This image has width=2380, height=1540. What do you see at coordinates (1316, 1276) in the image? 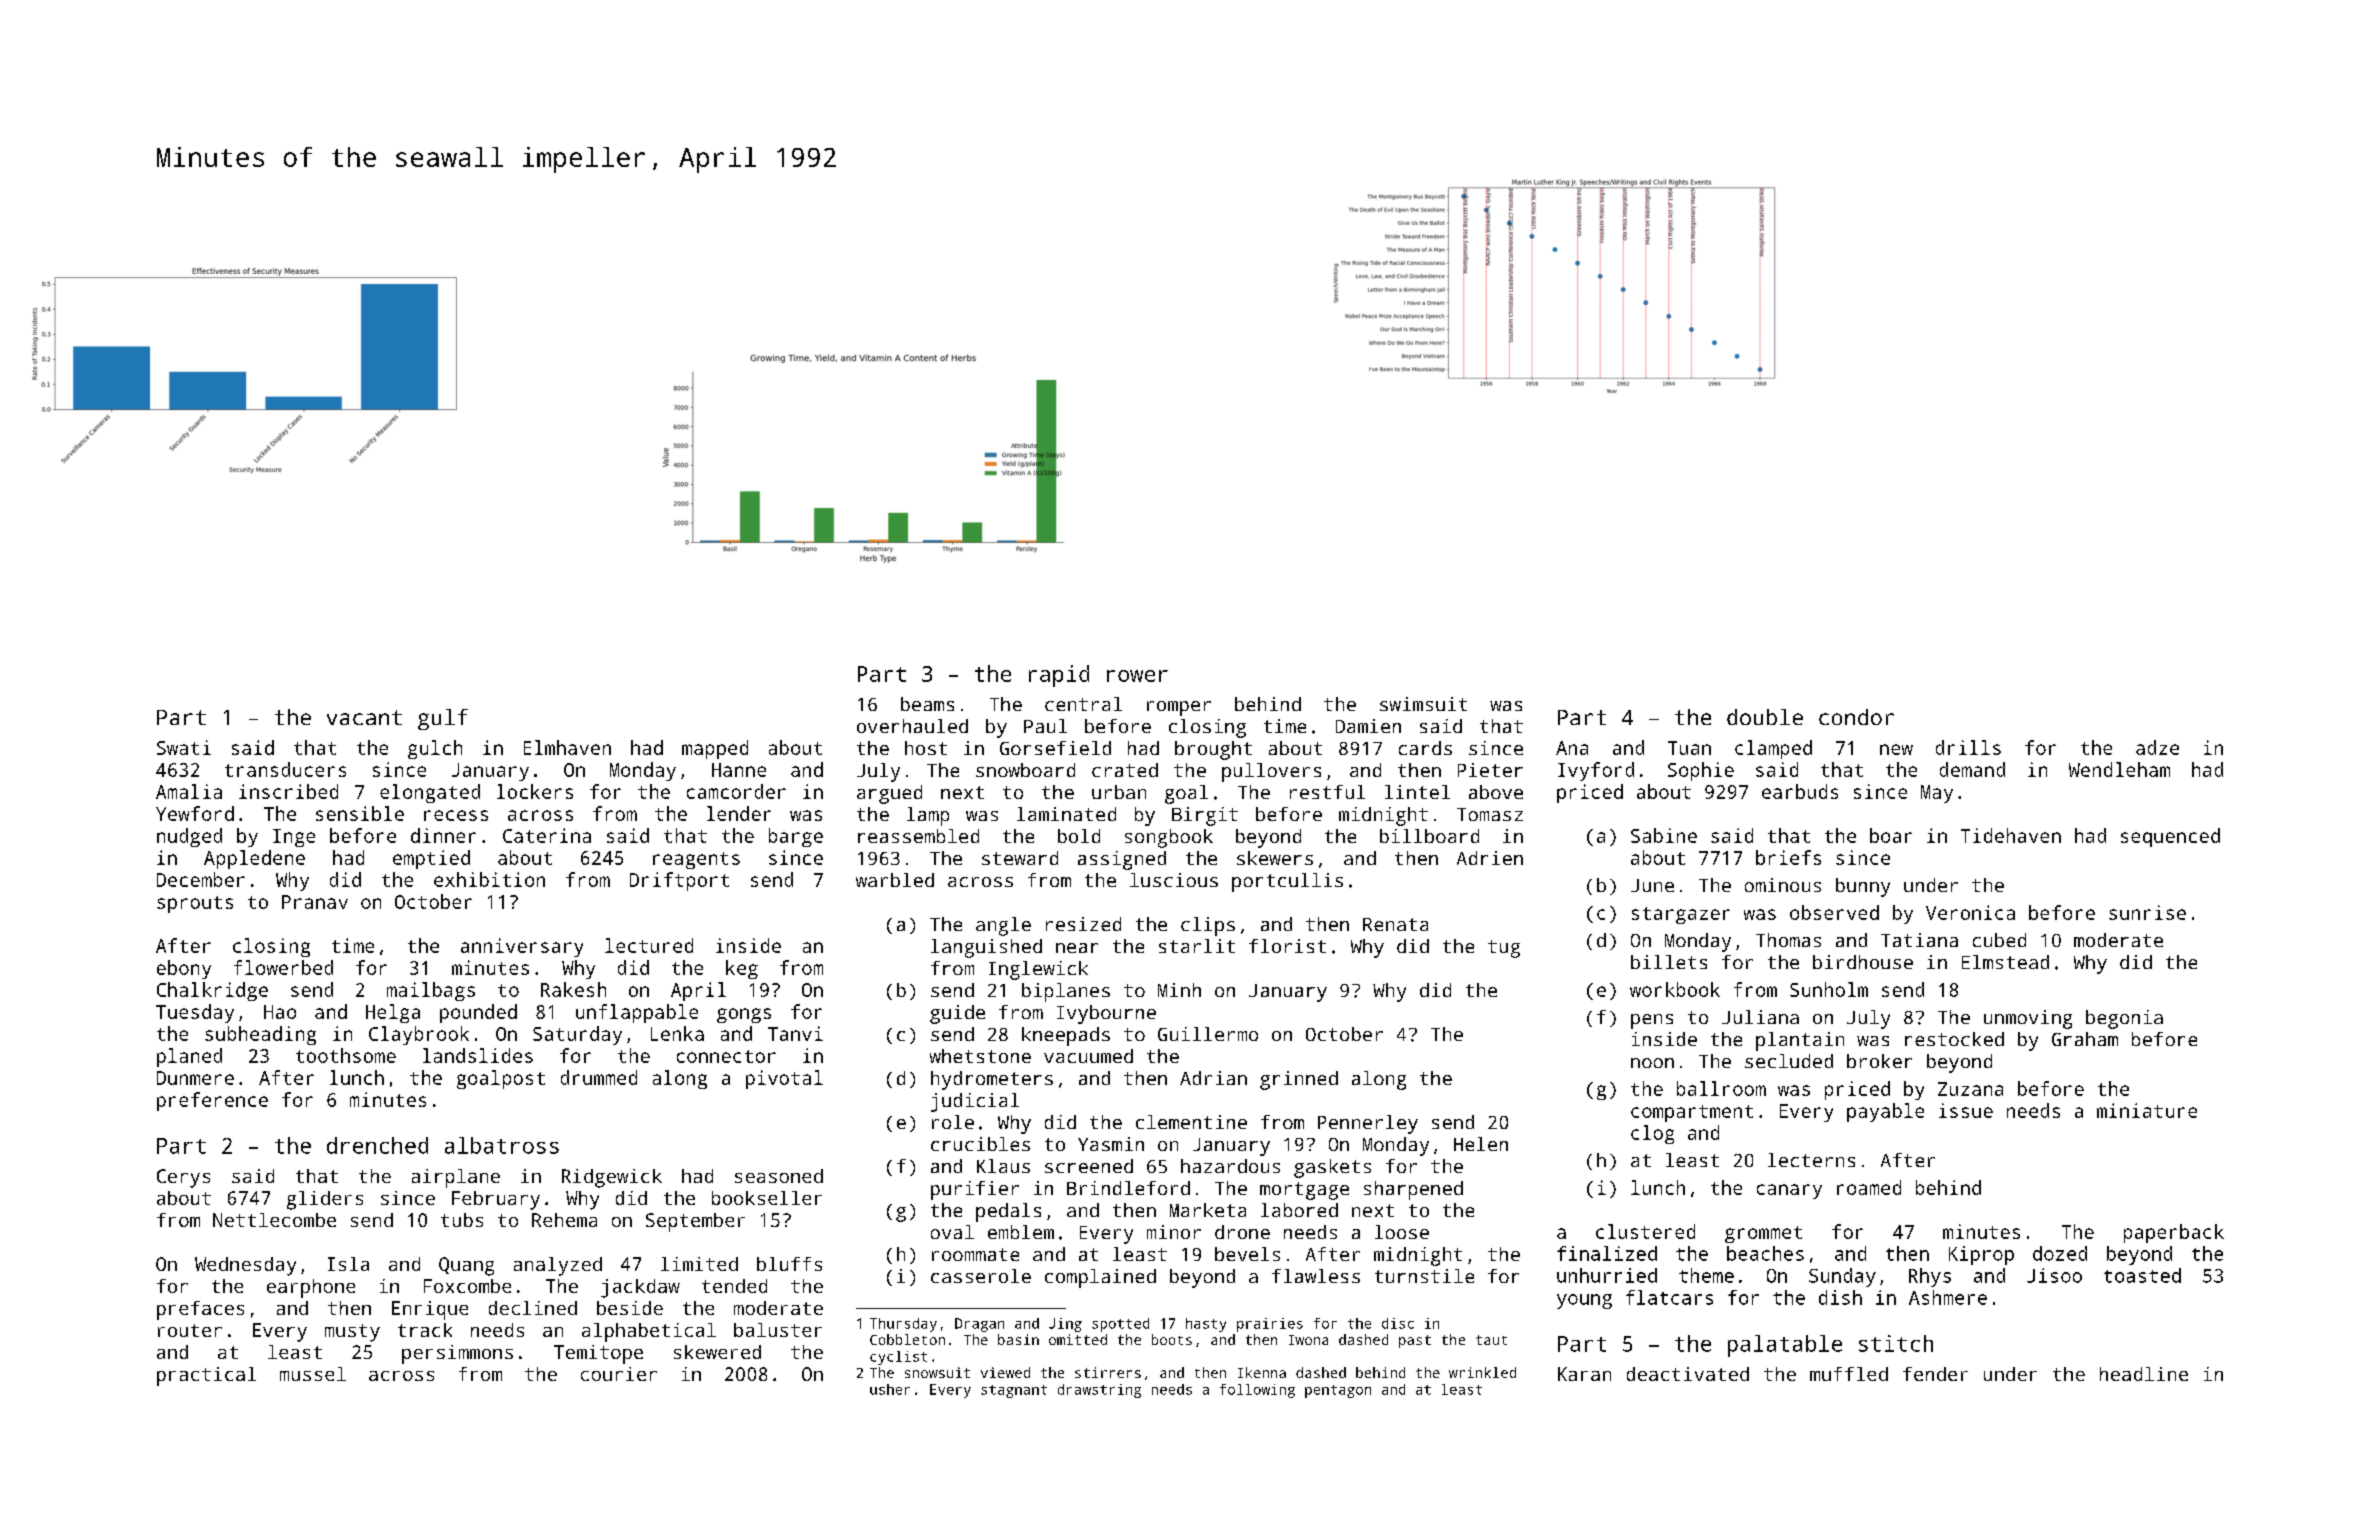
I see `flawless` at bounding box center [1316, 1276].
